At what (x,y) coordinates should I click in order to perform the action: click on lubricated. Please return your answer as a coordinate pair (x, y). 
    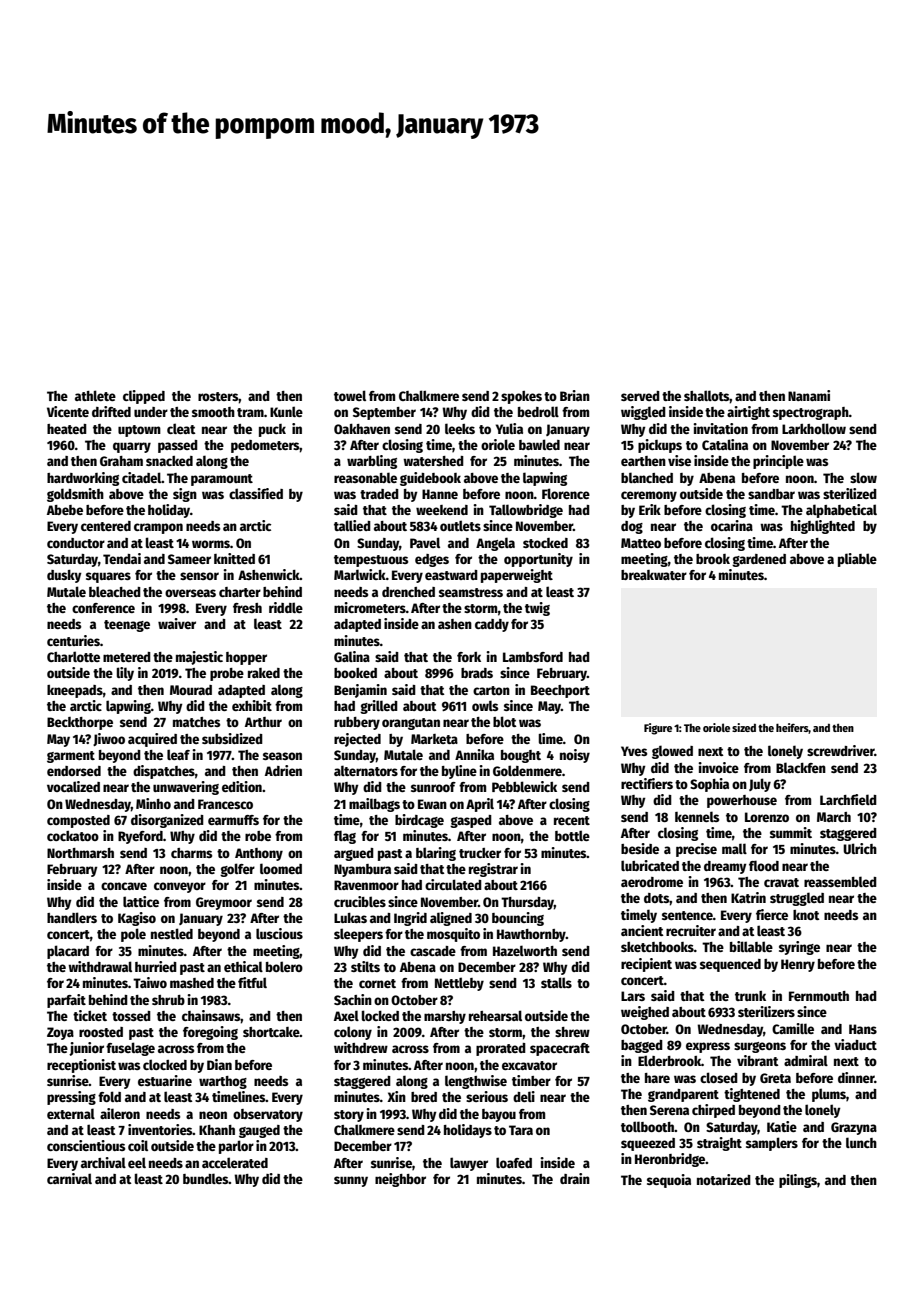
    Looking at the image, I should click on (650, 865).
